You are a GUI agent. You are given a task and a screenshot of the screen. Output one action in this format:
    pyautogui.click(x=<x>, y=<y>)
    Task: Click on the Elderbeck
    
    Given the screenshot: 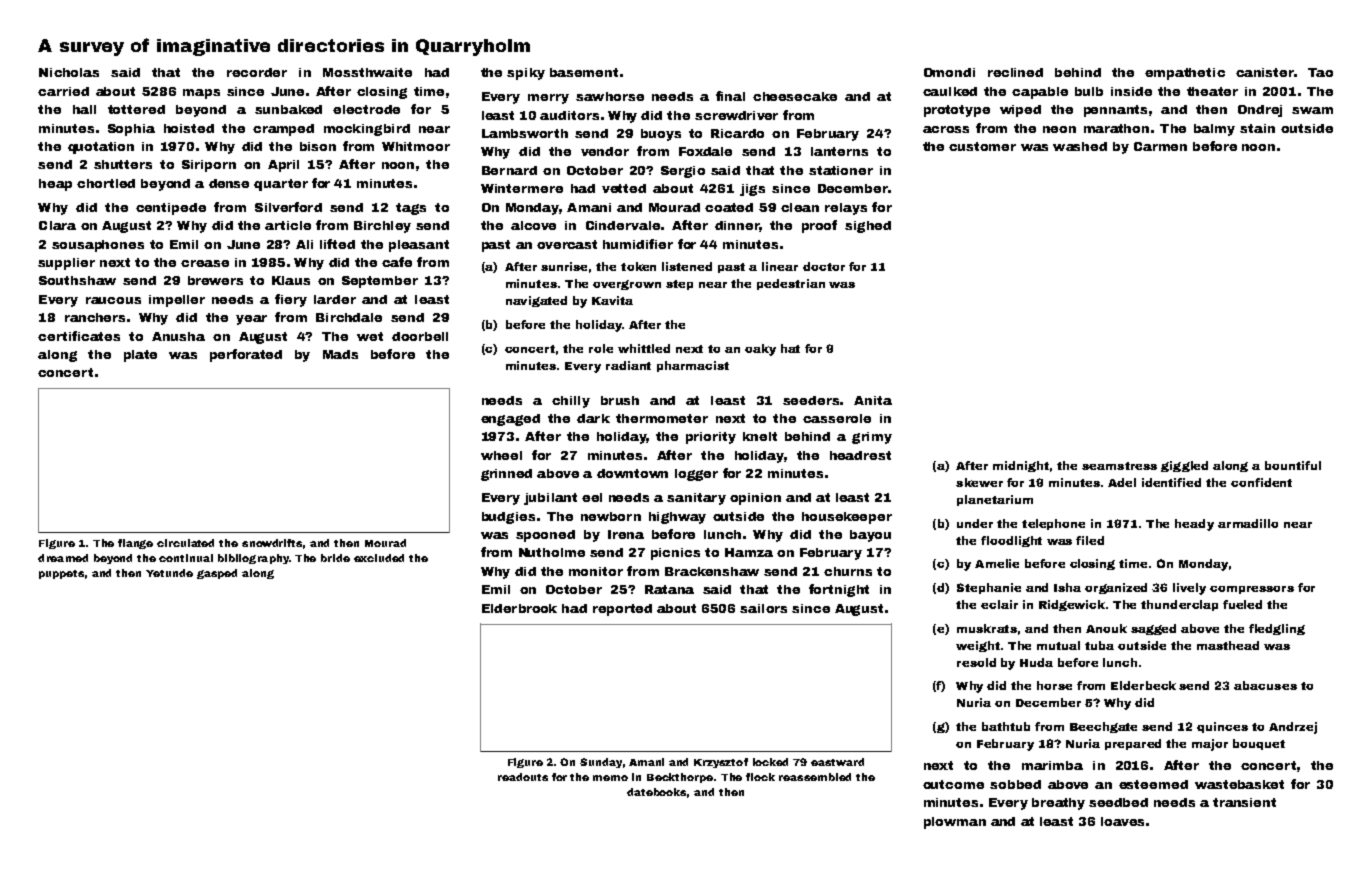 What is the action you would take?
    pyautogui.click(x=1143, y=685)
